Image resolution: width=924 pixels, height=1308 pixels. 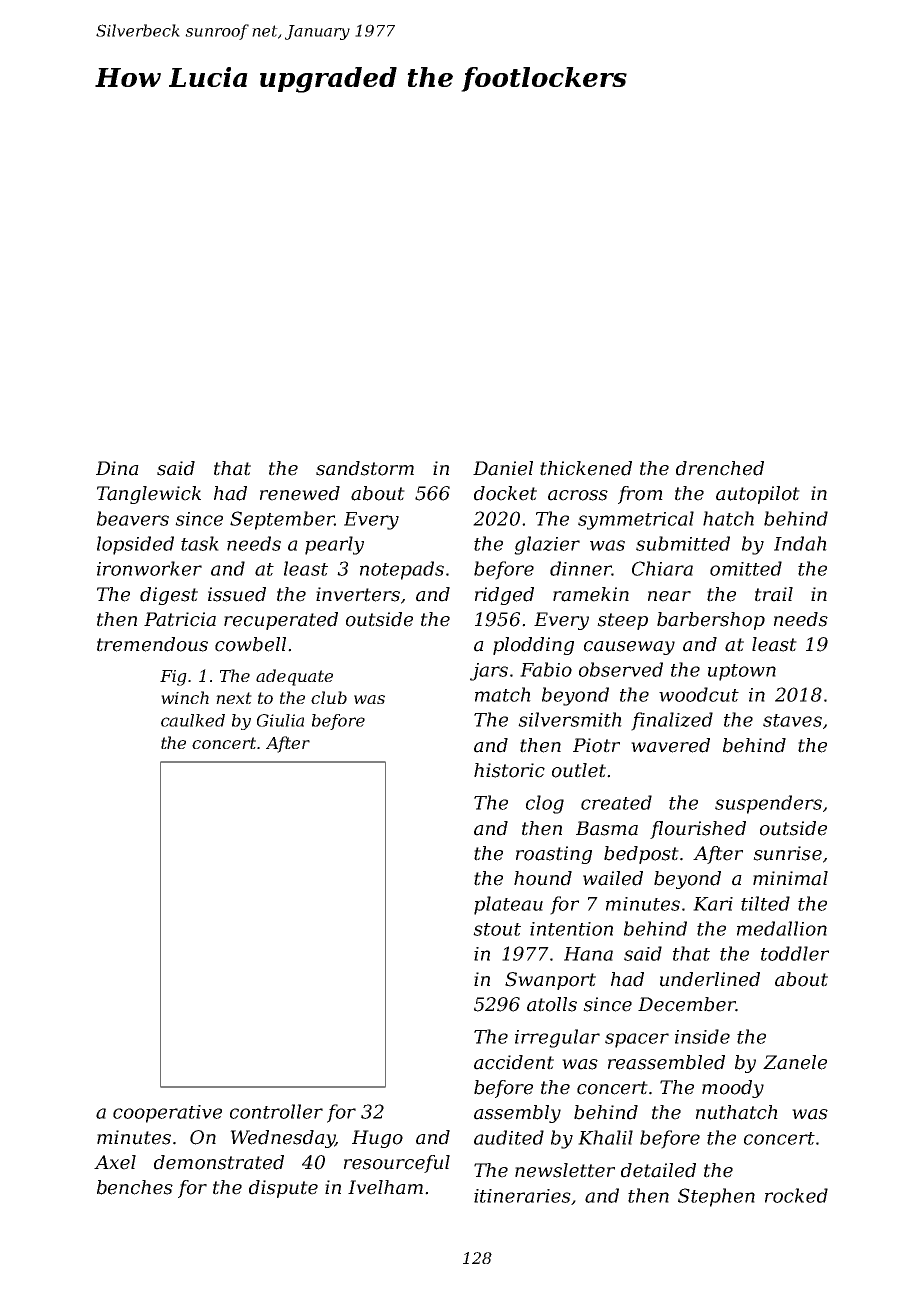 I want to click on notepads, so click(x=402, y=570).
